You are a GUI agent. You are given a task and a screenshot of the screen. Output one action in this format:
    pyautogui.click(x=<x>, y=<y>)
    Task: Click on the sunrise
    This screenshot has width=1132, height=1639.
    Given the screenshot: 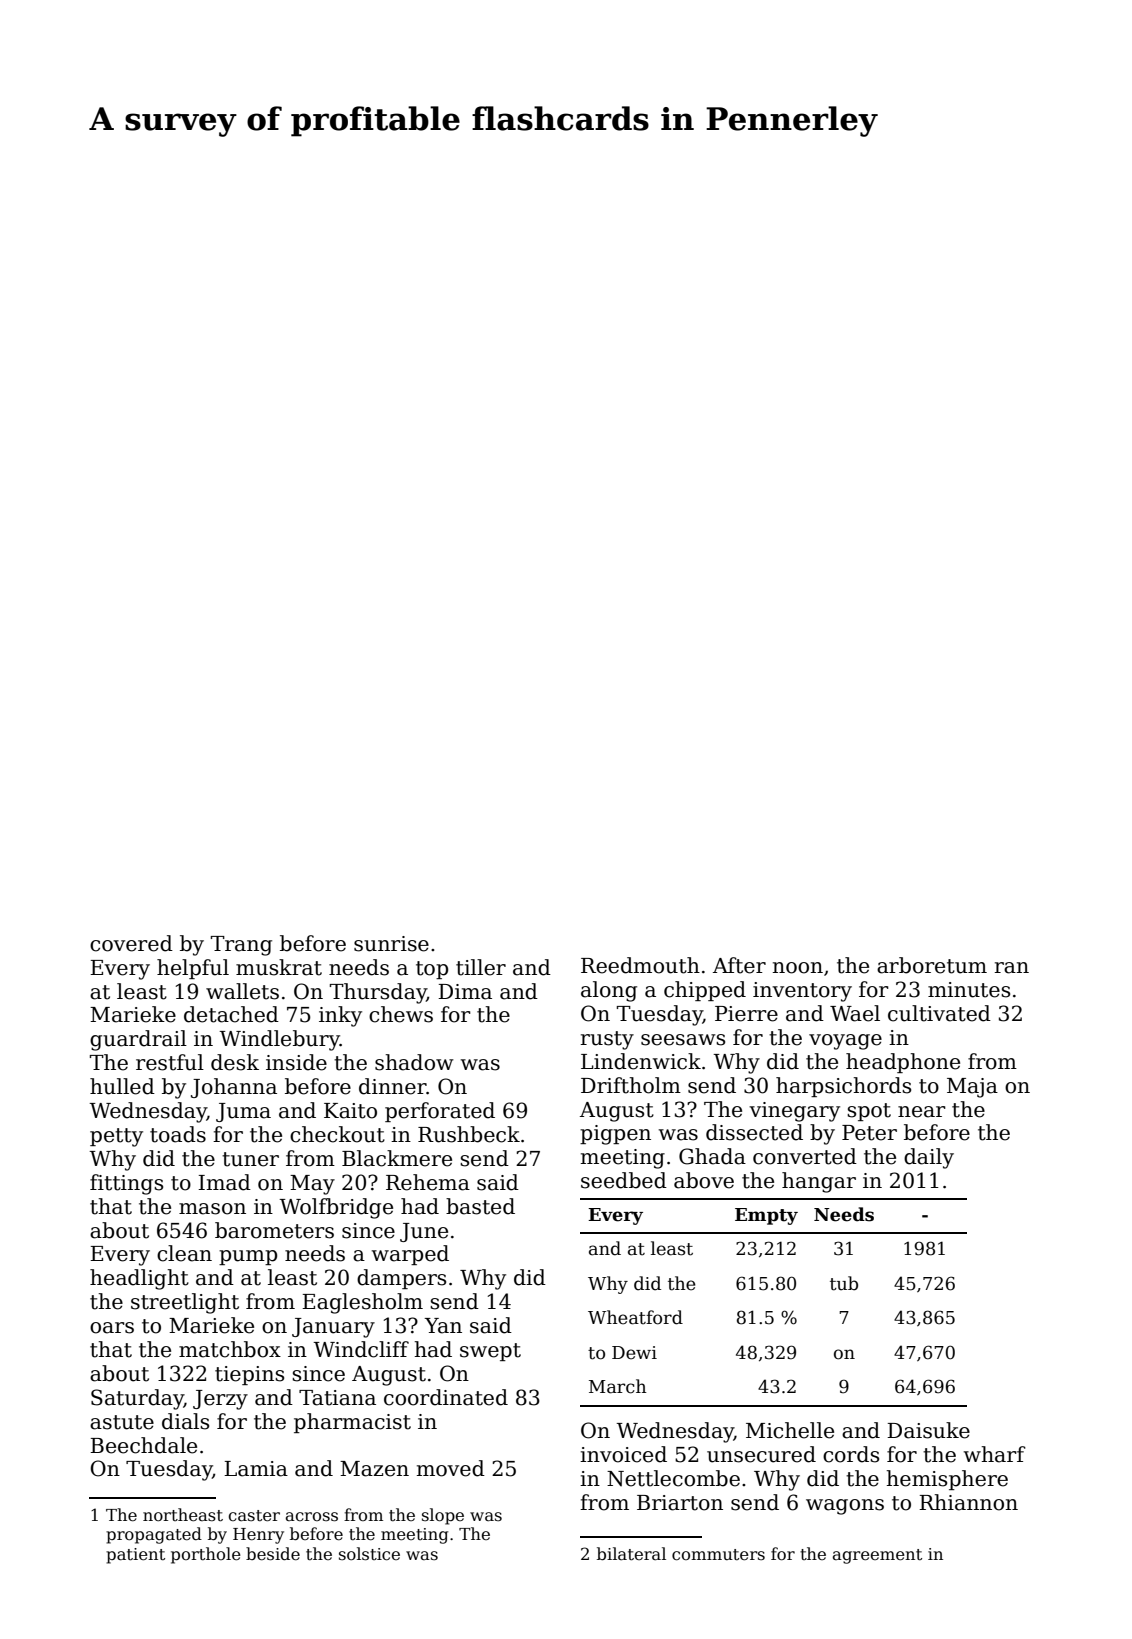 What is the action you would take?
    pyautogui.click(x=391, y=944)
